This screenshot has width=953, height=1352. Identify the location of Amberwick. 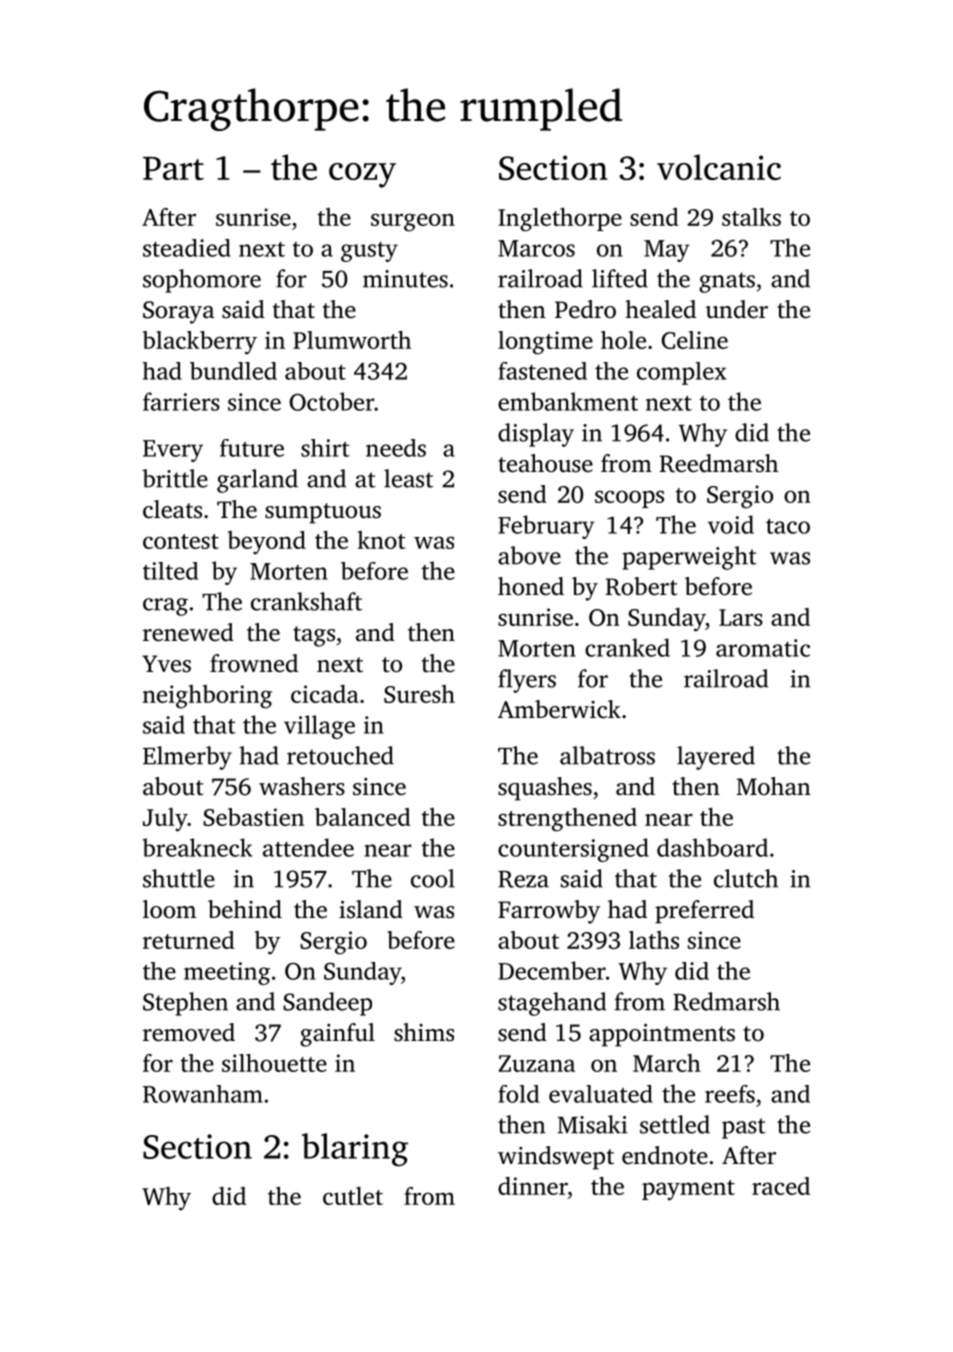
(559, 709).
